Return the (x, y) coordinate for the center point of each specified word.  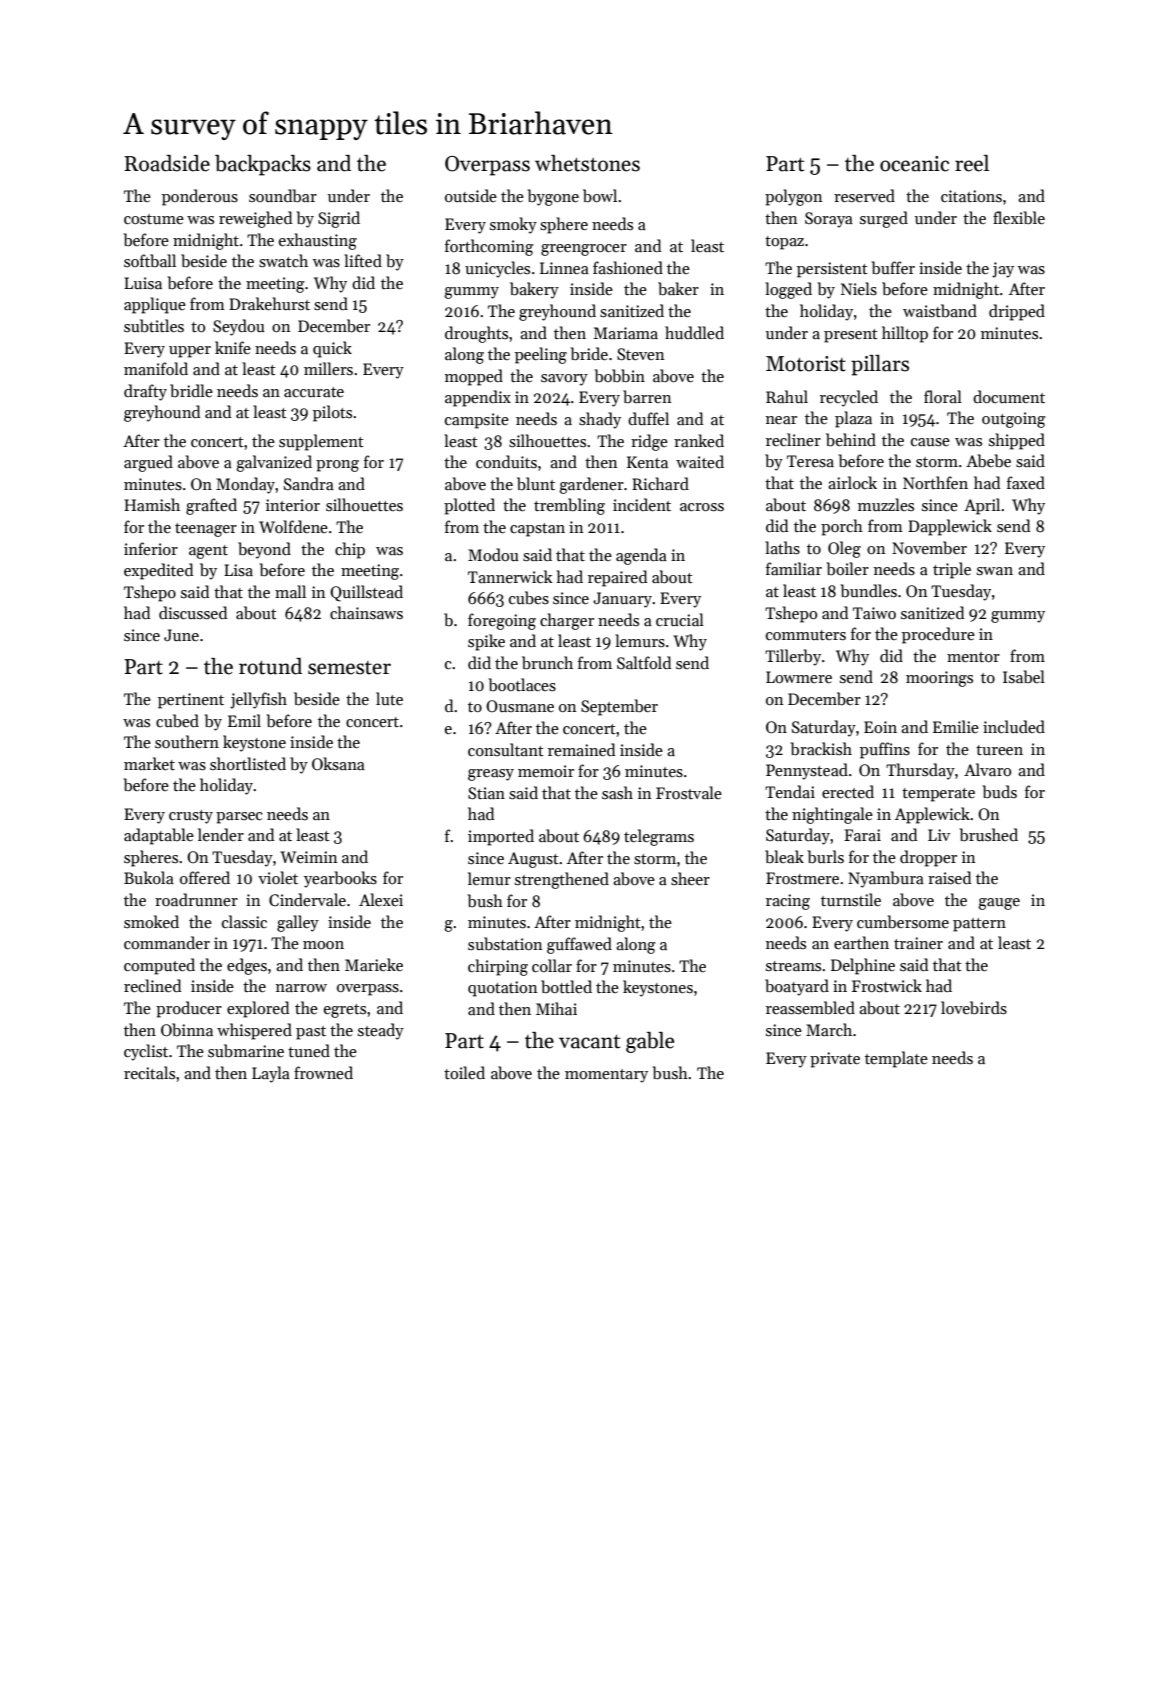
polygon (794, 197)
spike (486, 642)
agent (208, 552)
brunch (547, 663)
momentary (606, 1076)
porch (842, 527)
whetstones (587, 163)
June (181, 635)
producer (189, 1009)
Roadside (167, 163)
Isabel (1024, 677)
